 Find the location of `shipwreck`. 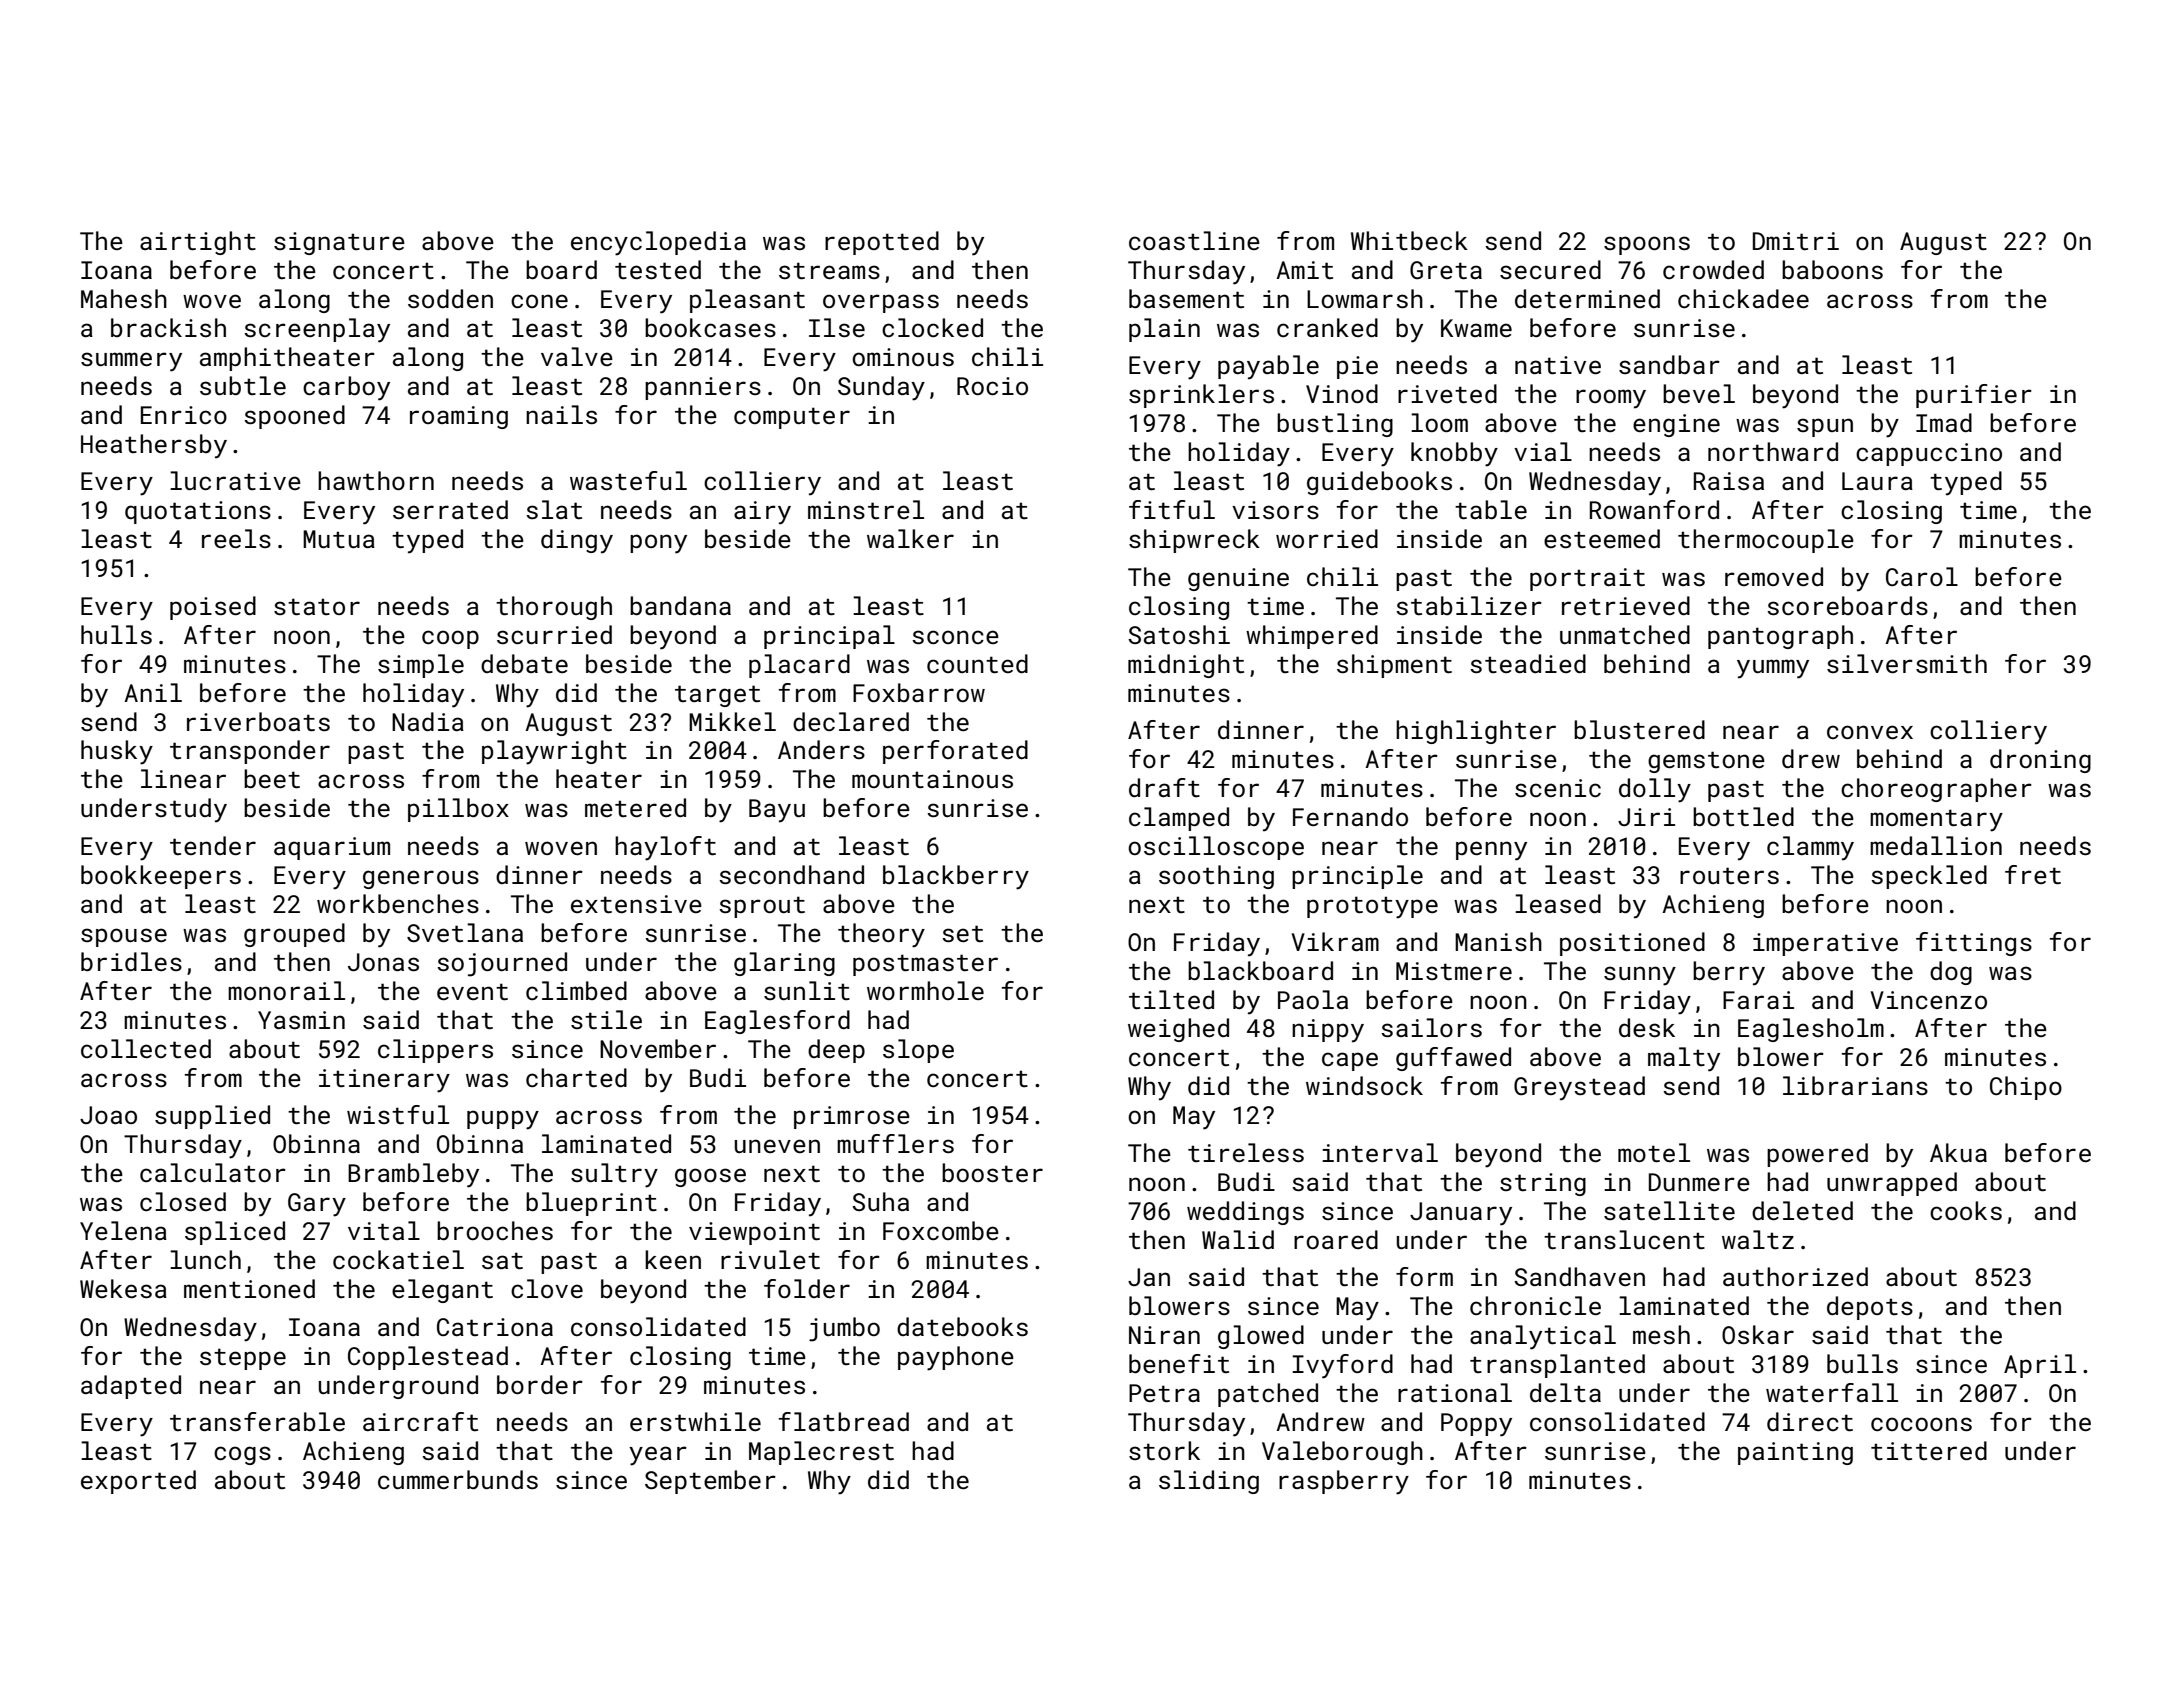

shipwreck is located at coordinates (1194, 541).
